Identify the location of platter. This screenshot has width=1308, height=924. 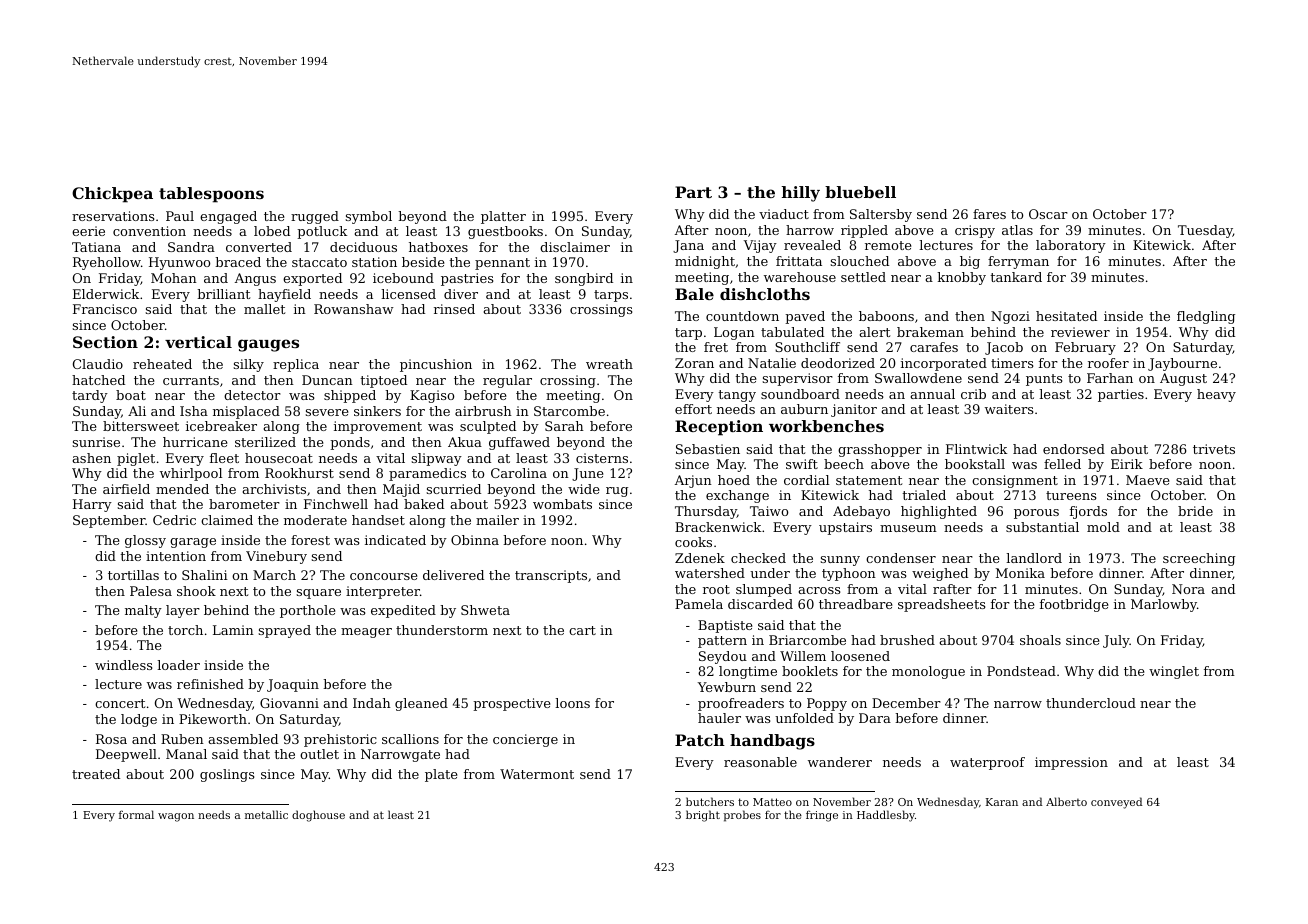
(503, 217).
